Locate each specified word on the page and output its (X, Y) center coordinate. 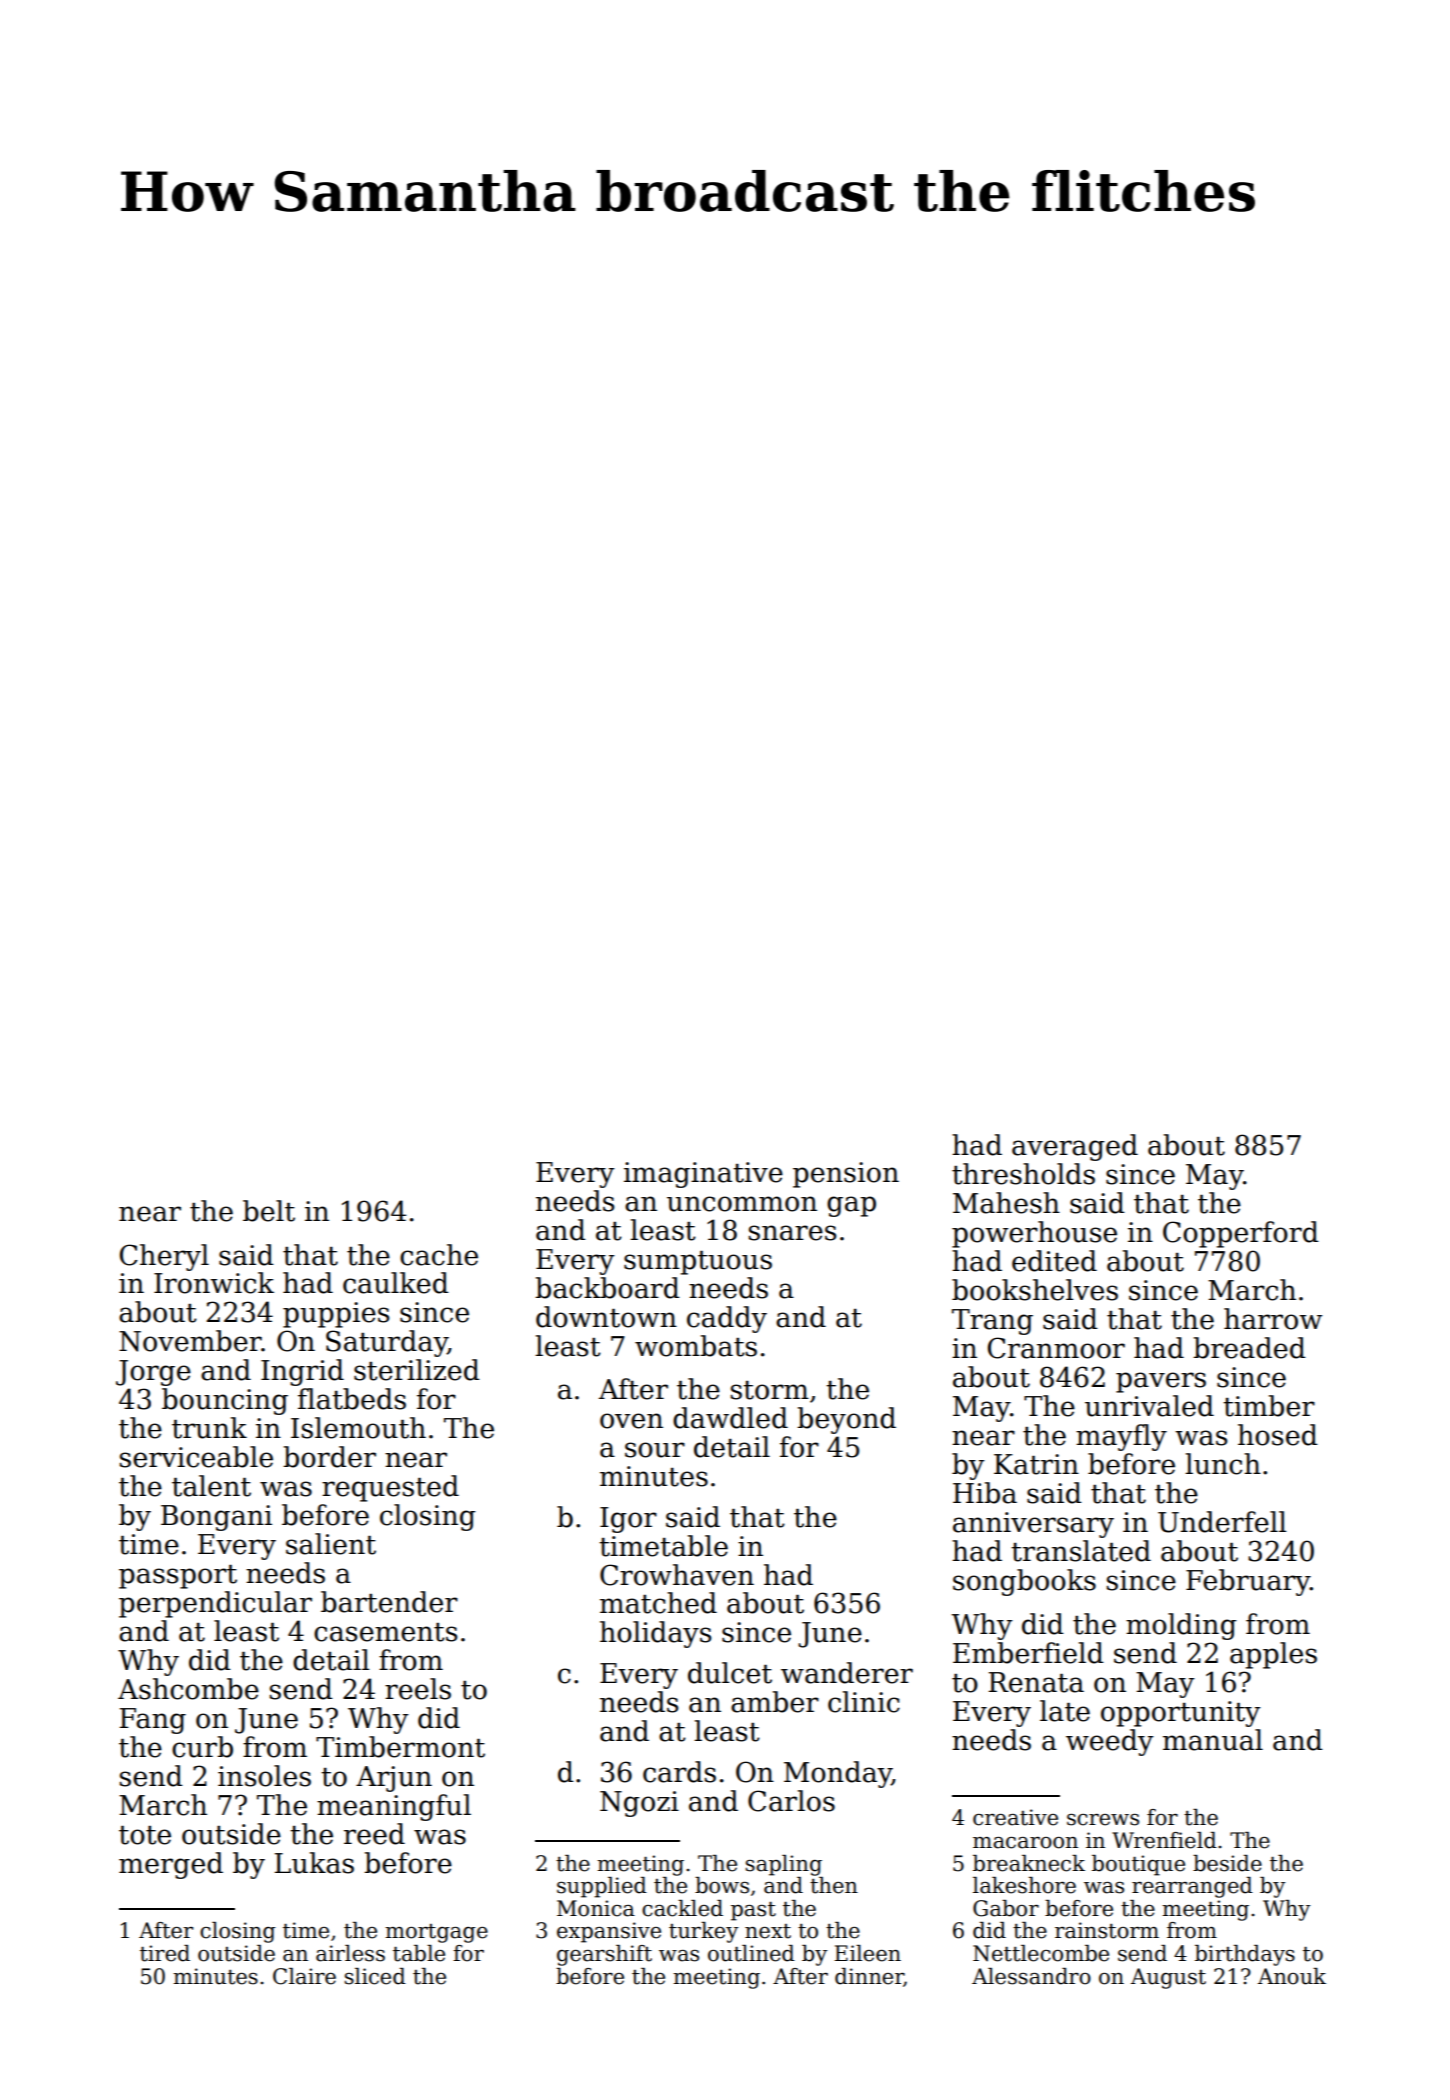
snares (792, 1233)
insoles (264, 1776)
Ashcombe (188, 1689)
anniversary (1033, 1525)
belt (269, 1211)
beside (1227, 1863)
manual (1213, 1740)
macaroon (1025, 1843)
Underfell (1222, 1522)
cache (439, 1255)
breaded (1249, 1348)
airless (350, 1953)
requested (390, 1488)
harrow (1273, 1319)
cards (679, 1772)
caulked (396, 1283)
